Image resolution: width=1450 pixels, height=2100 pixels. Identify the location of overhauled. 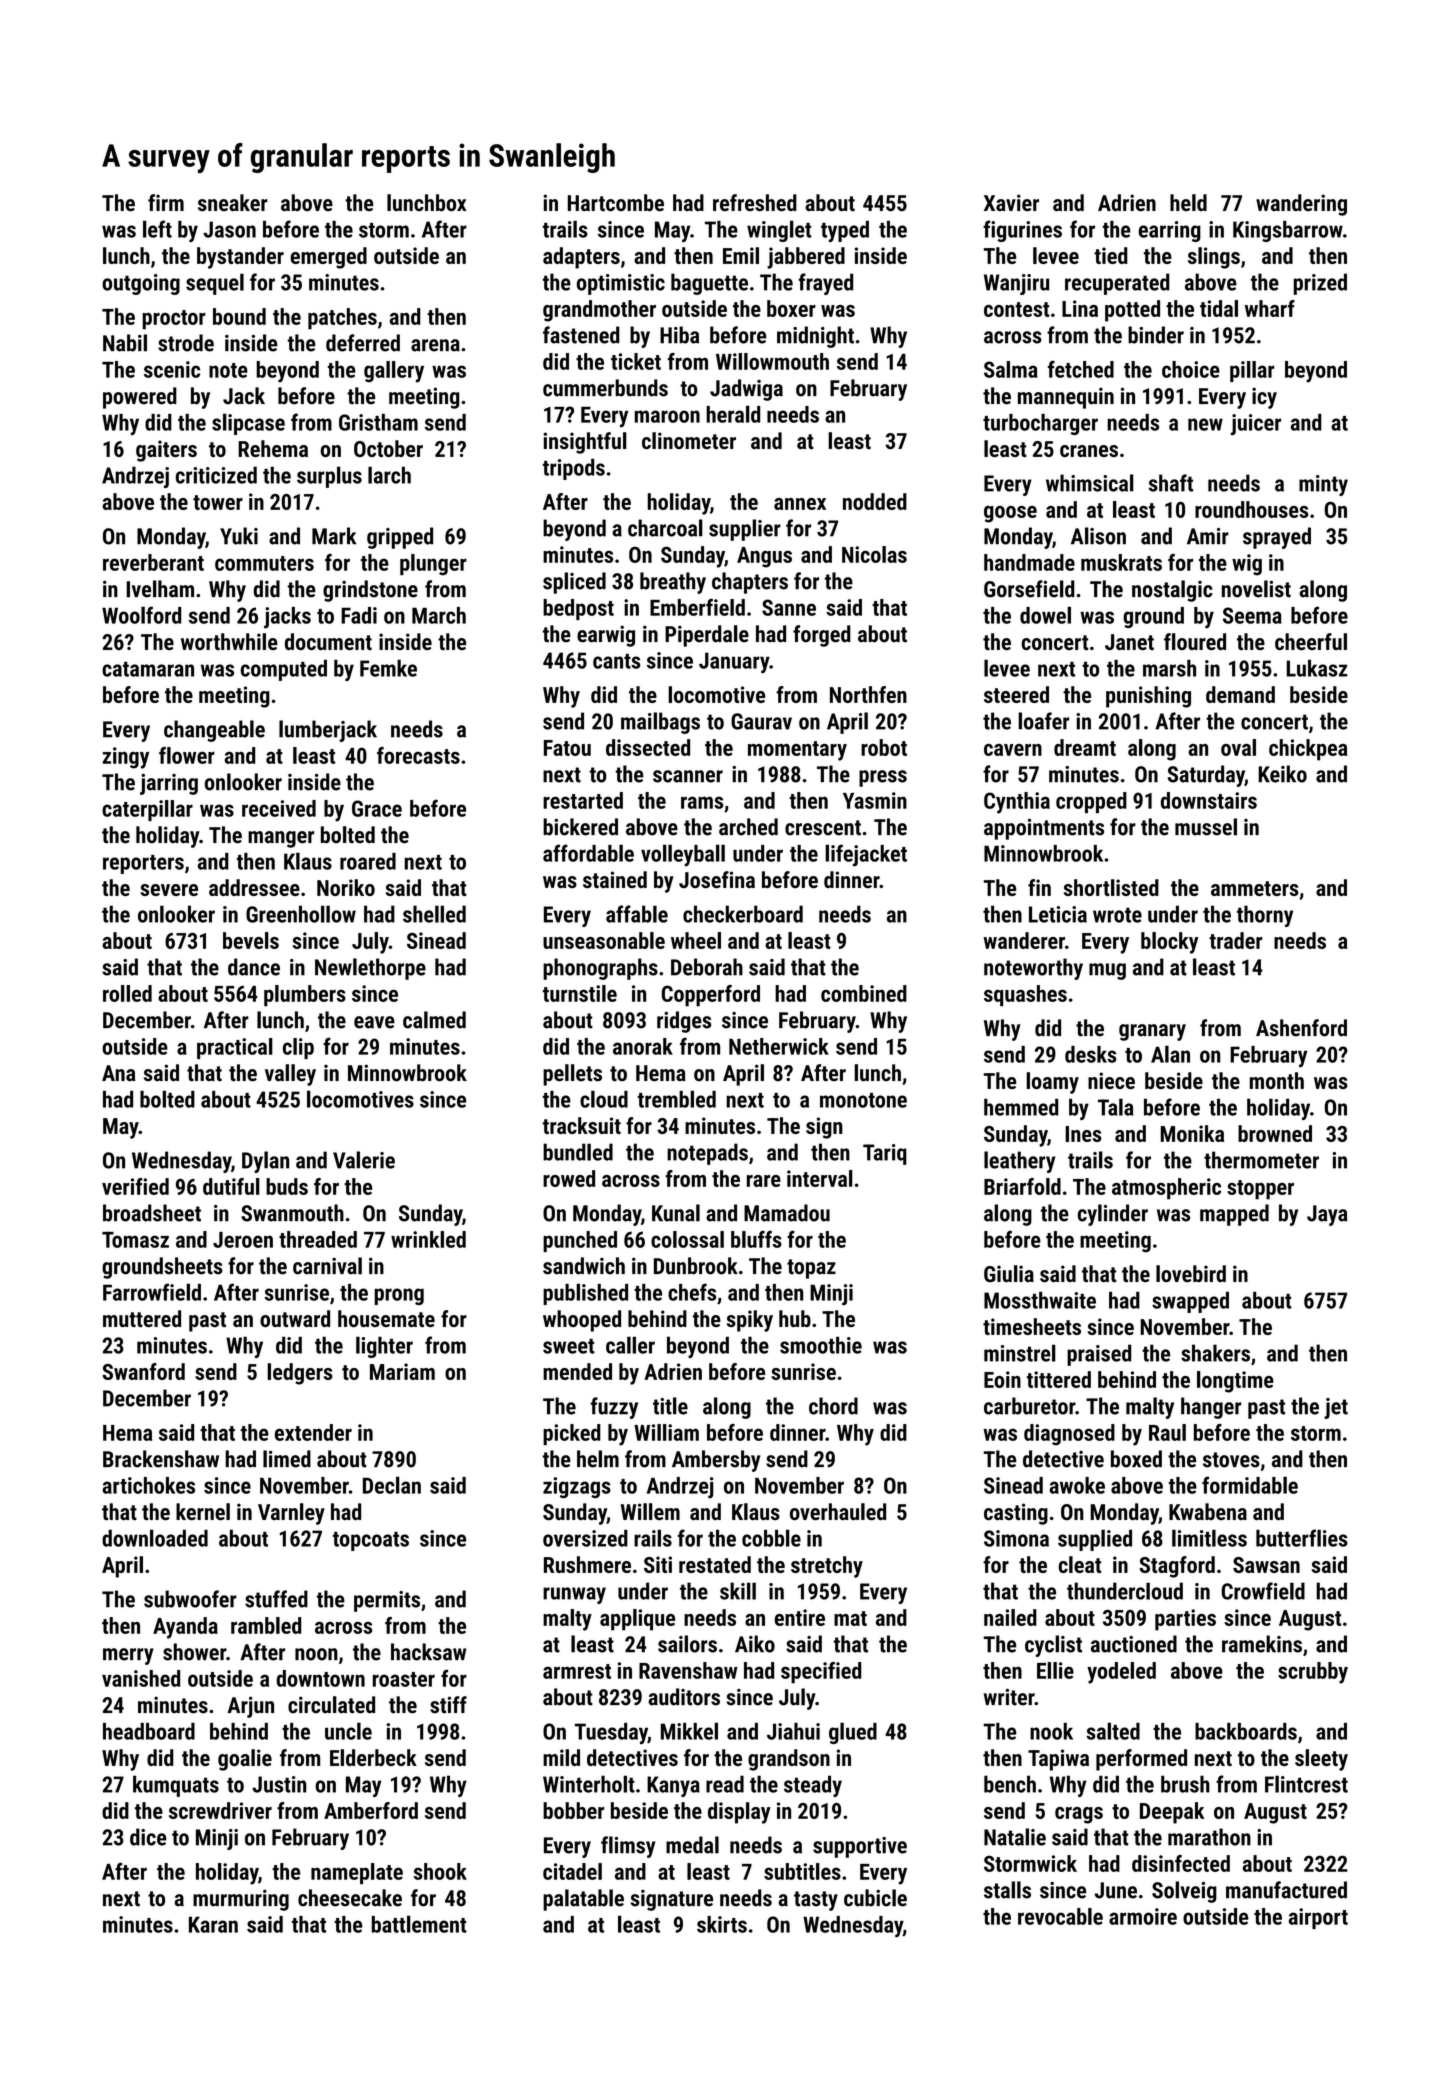
(838, 1511).
